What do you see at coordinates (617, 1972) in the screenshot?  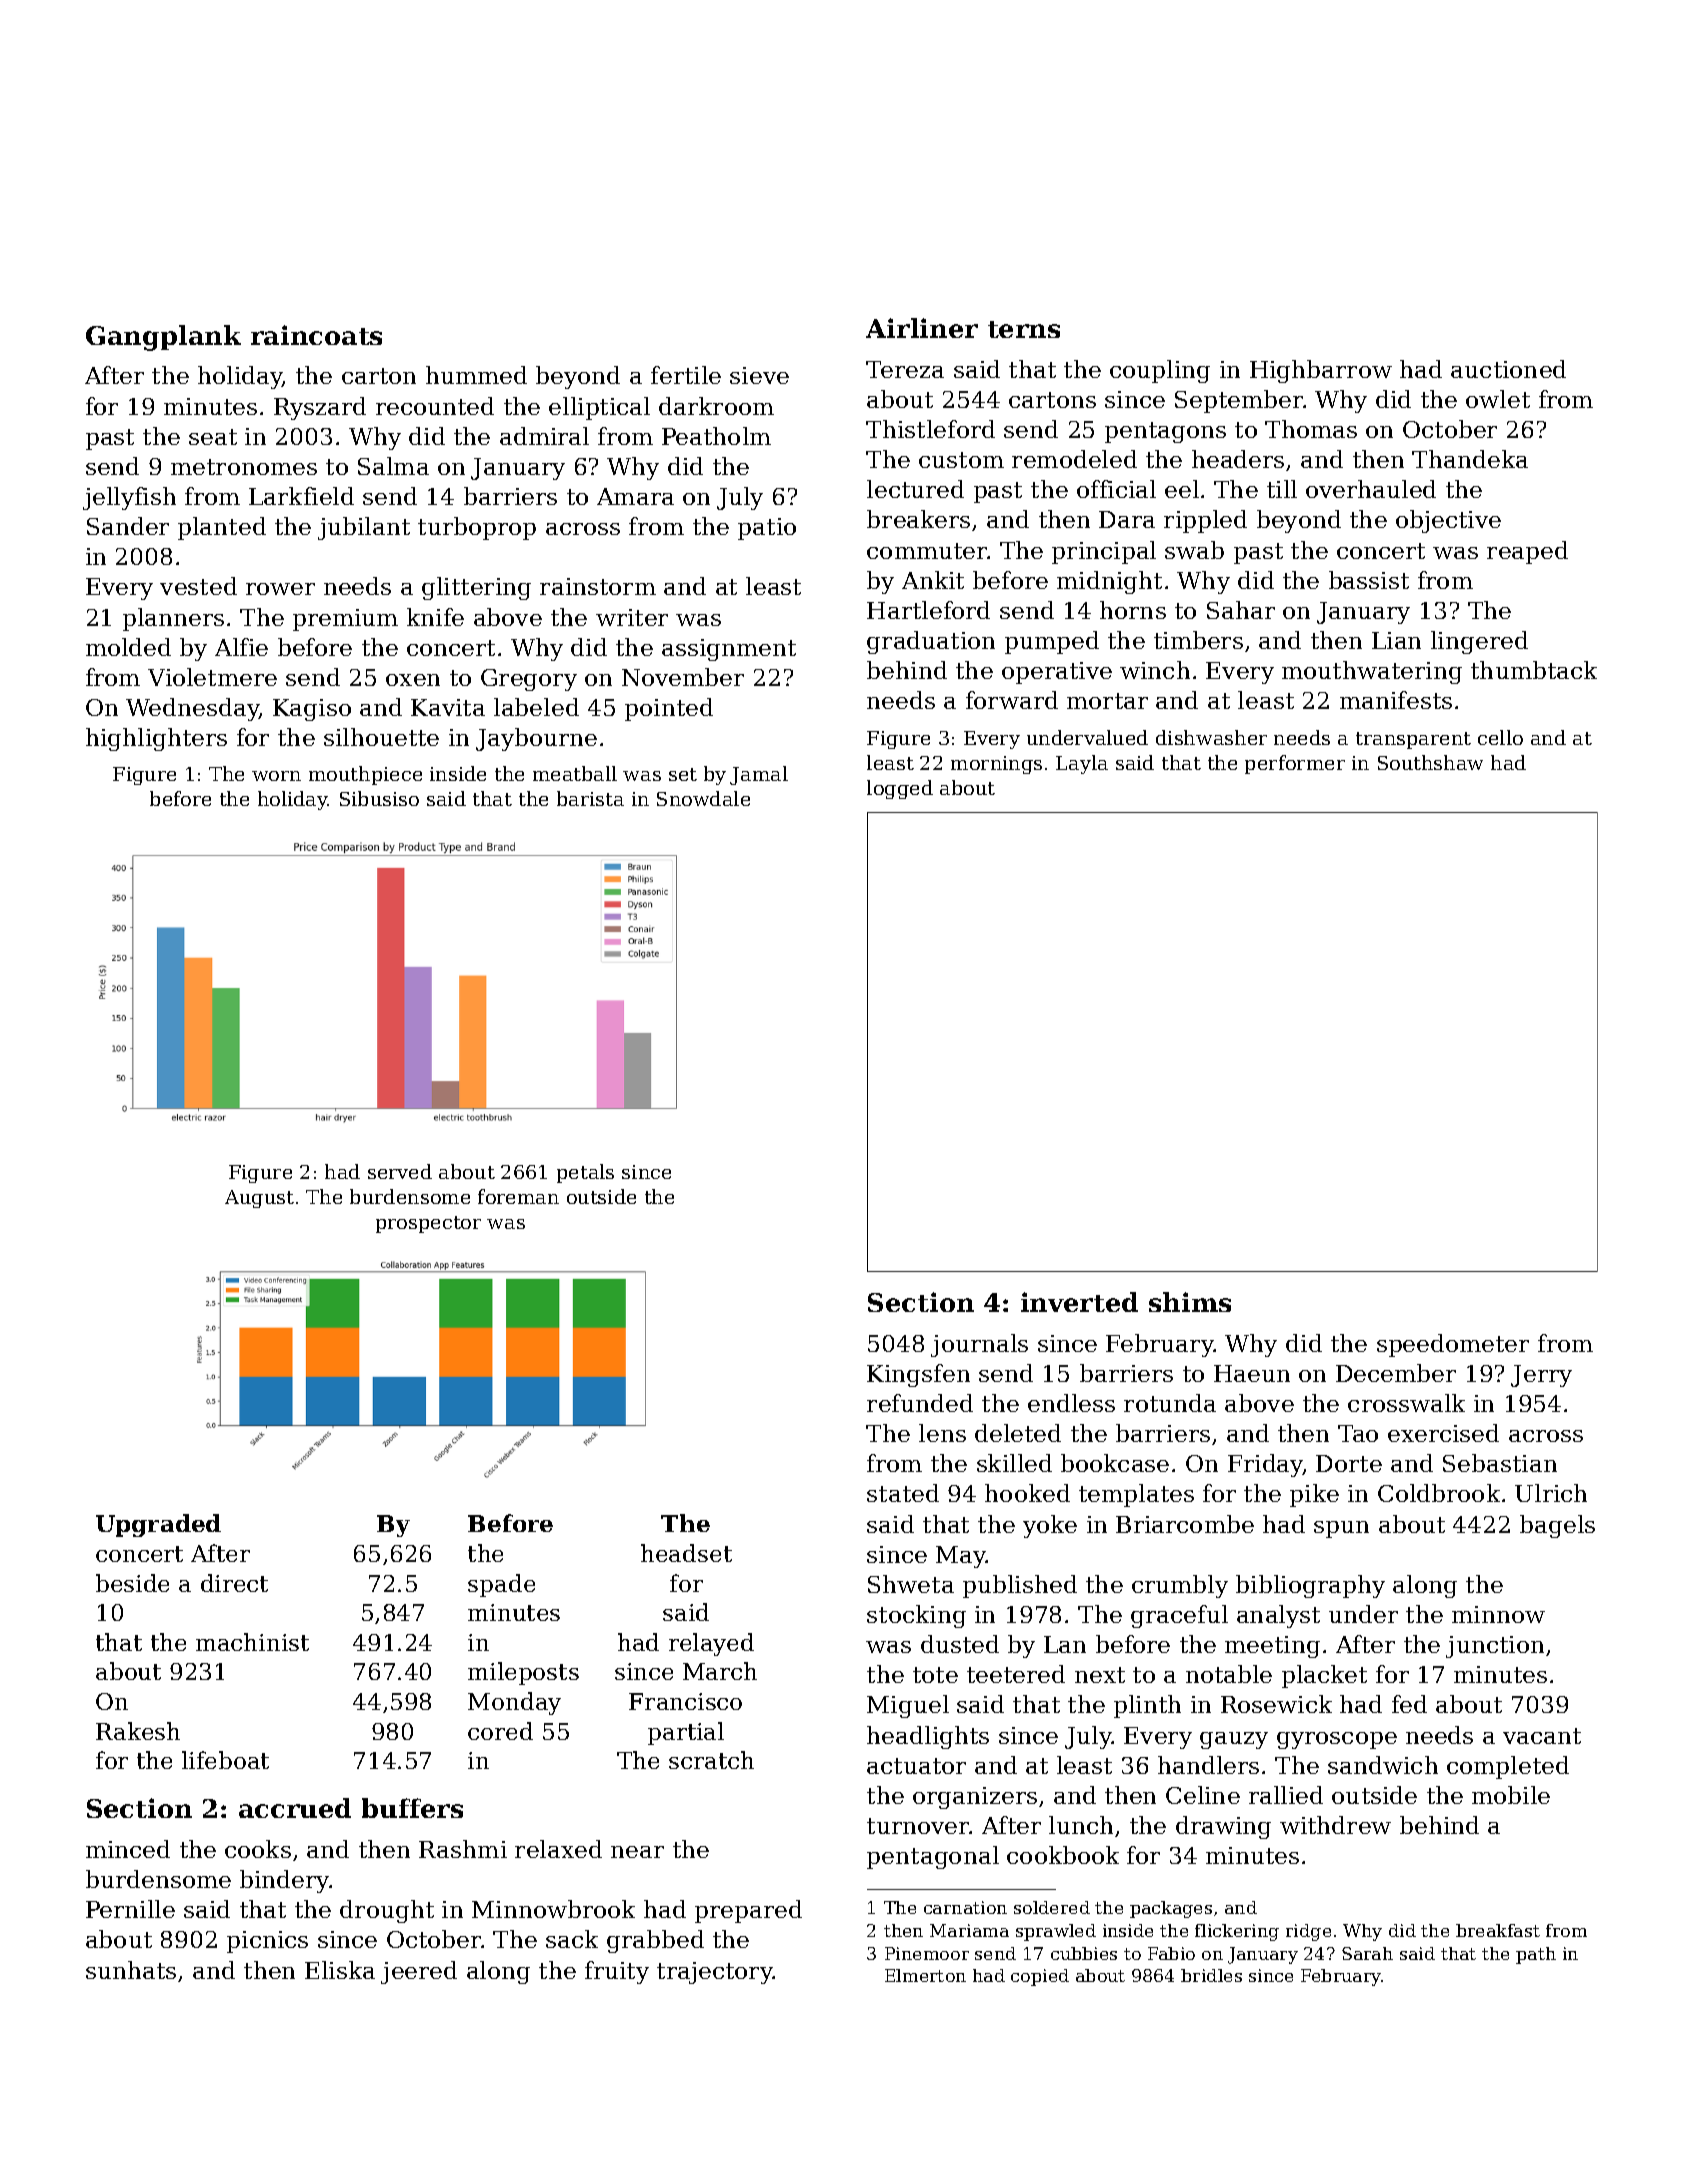 I see `fruity` at bounding box center [617, 1972].
